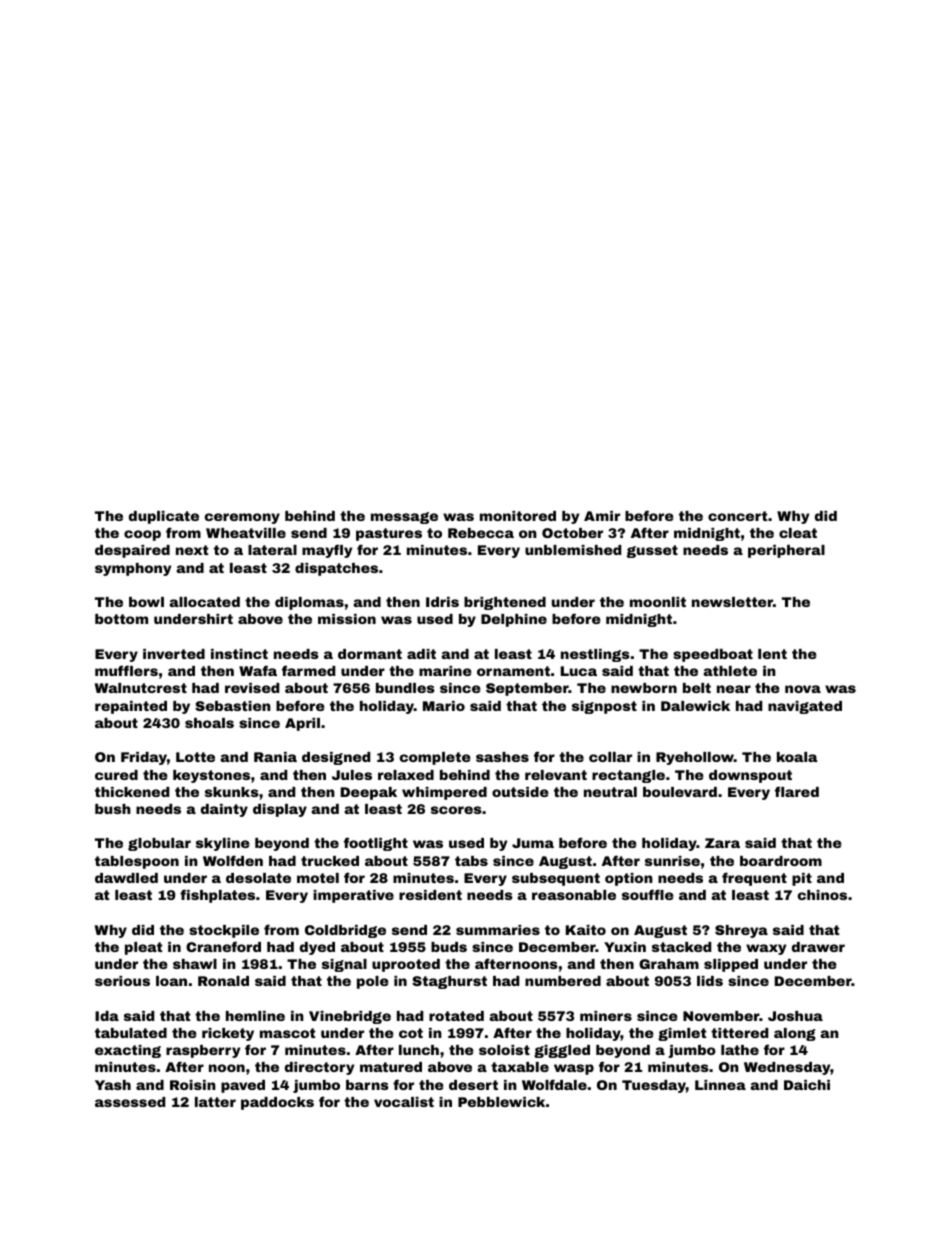 The height and width of the screenshot is (1233, 952). What do you see at coordinates (113, 1085) in the screenshot?
I see `Yash` at bounding box center [113, 1085].
